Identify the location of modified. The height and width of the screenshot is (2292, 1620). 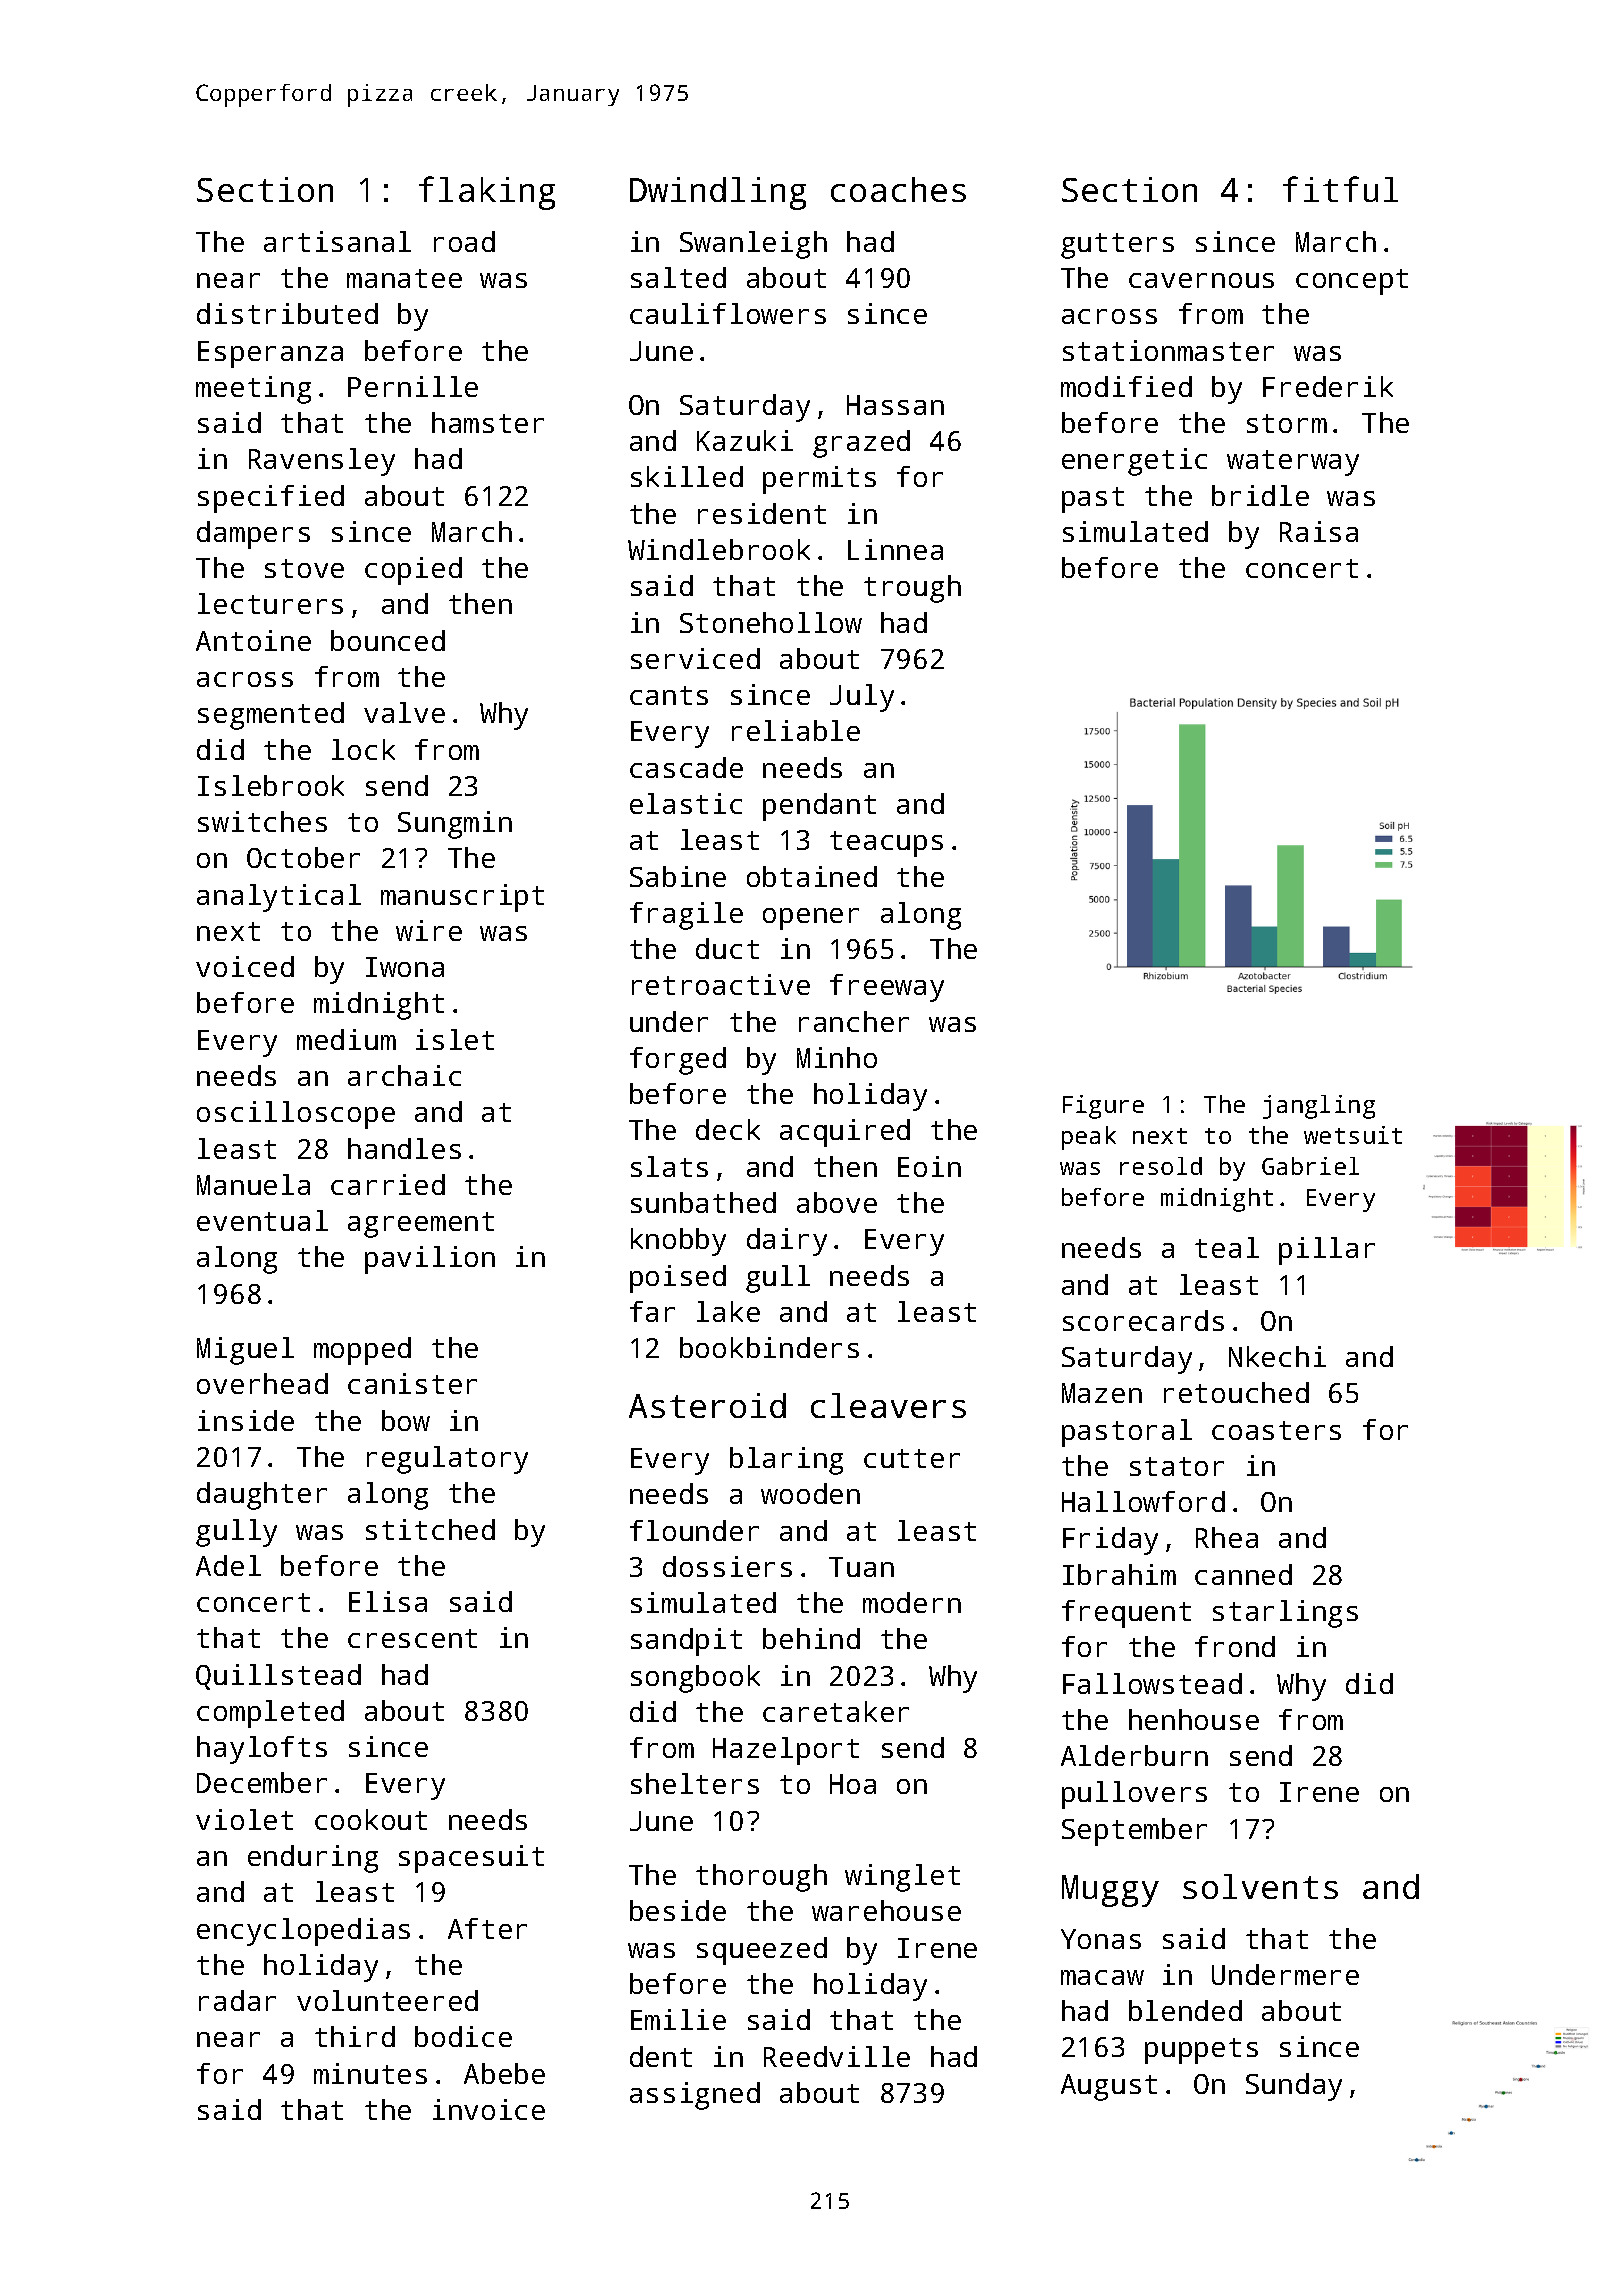
(1126, 386).
